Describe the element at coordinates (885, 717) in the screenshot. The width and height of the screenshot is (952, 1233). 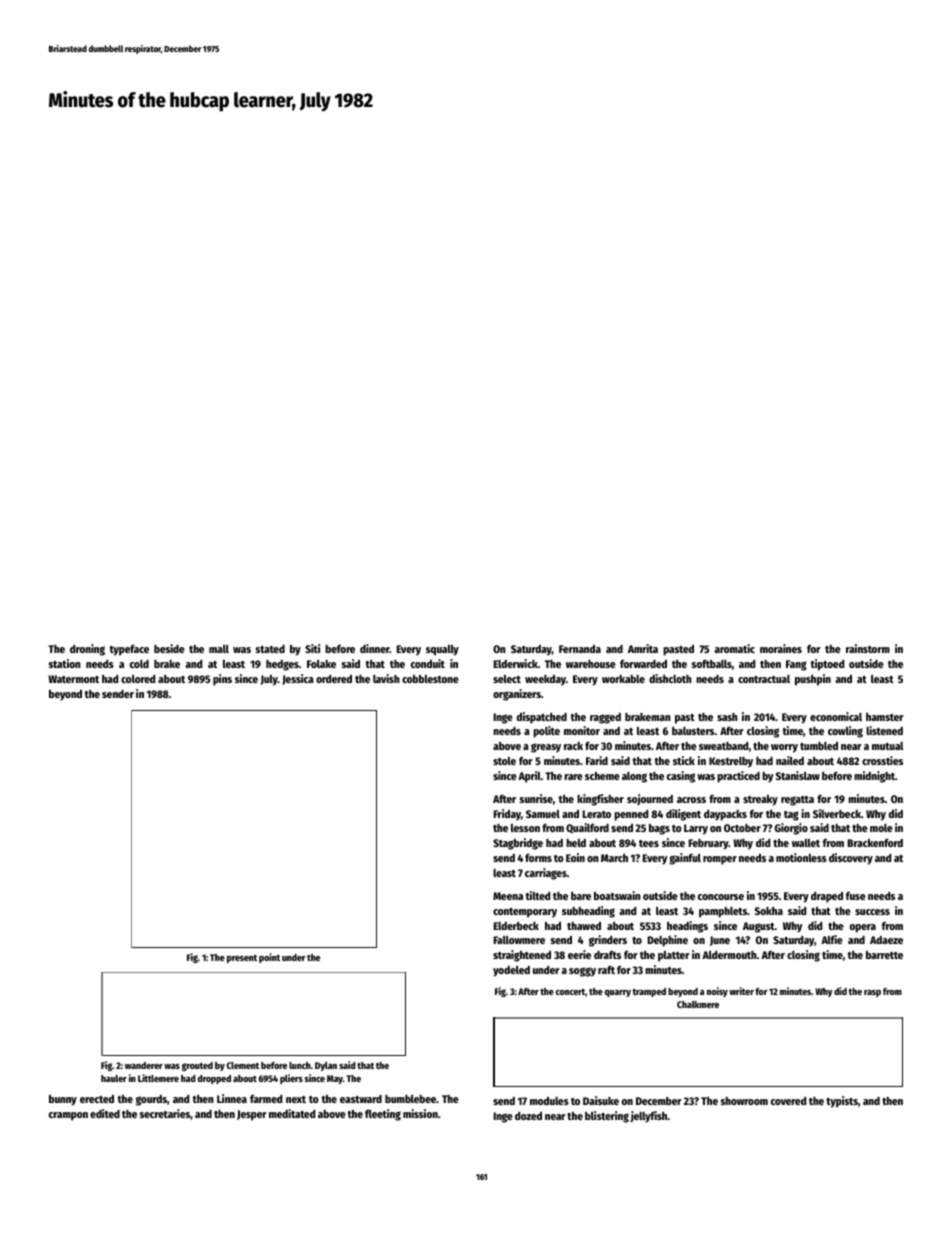
I see `hamster` at that location.
